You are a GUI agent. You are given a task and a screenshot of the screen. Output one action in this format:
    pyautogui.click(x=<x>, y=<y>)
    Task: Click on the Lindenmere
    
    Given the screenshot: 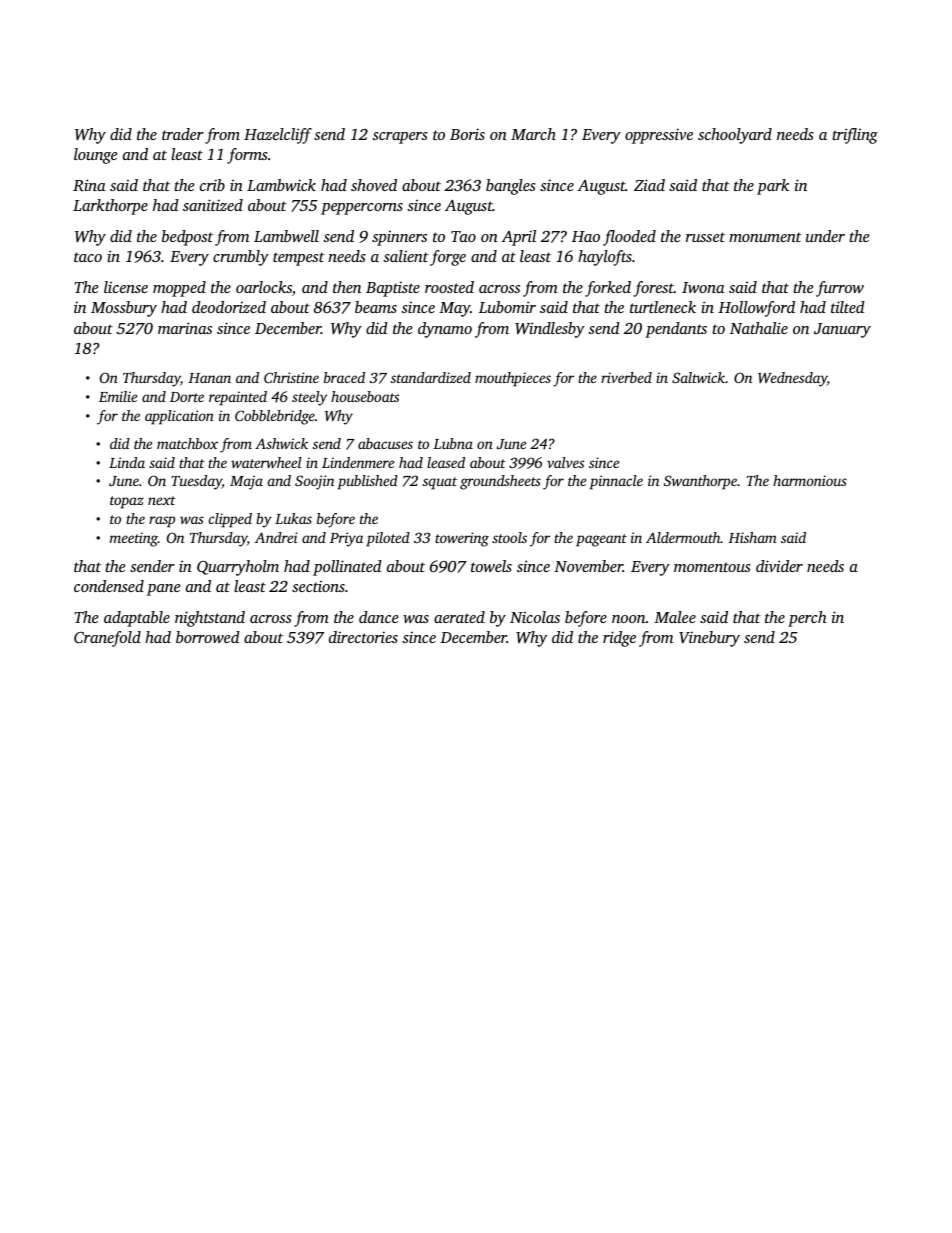 What is the action you would take?
    pyautogui.click(x=358, y=462)
